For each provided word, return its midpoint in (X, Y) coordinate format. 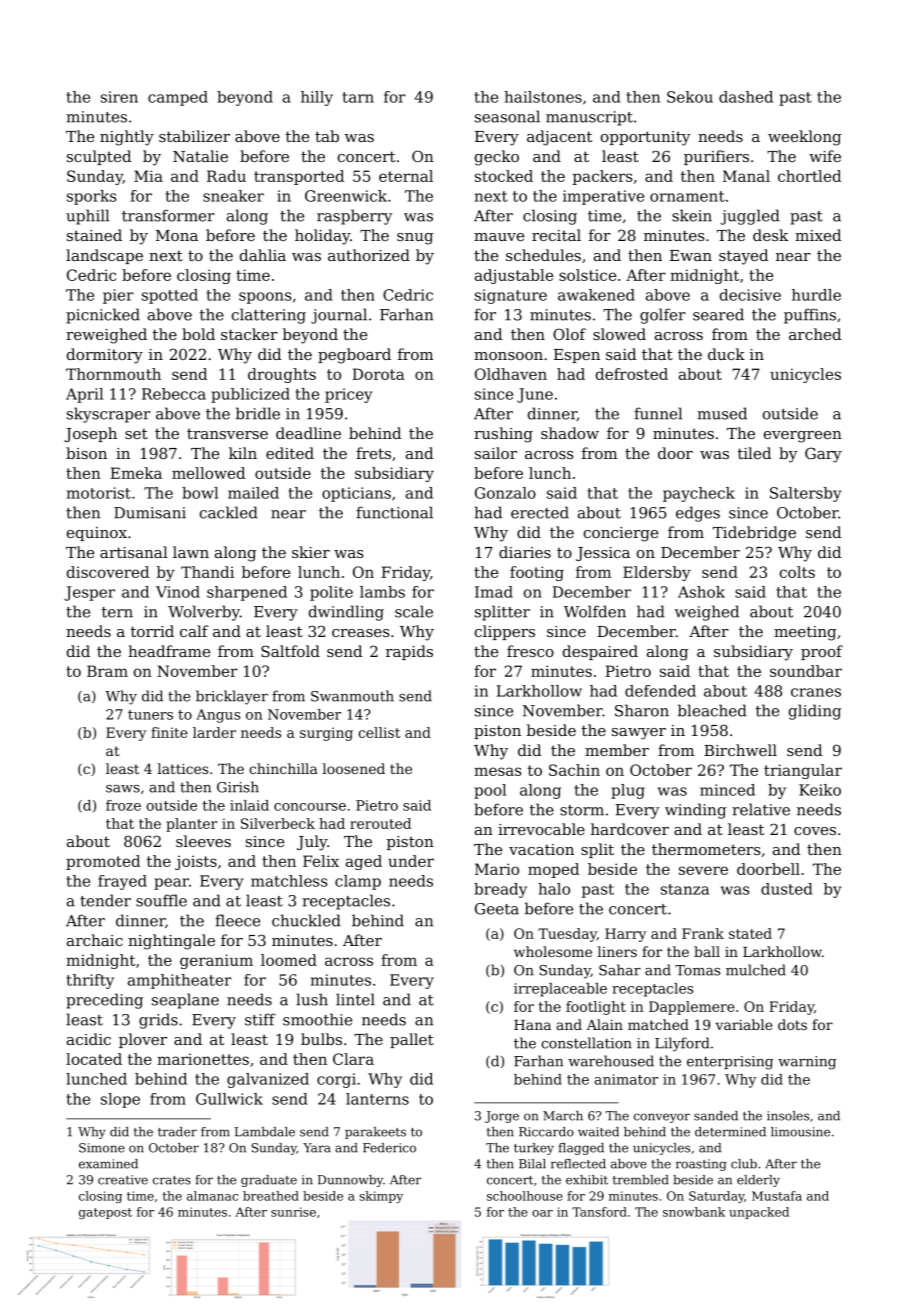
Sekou (690, 97)
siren (119, 97)
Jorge (502, 1117)
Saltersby (805, 494)
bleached (712, 710)
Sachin (574, 770)
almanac (212, 1196)
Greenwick (346, 196)
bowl (200, 493)
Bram (107, 671)
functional (394, 512)
